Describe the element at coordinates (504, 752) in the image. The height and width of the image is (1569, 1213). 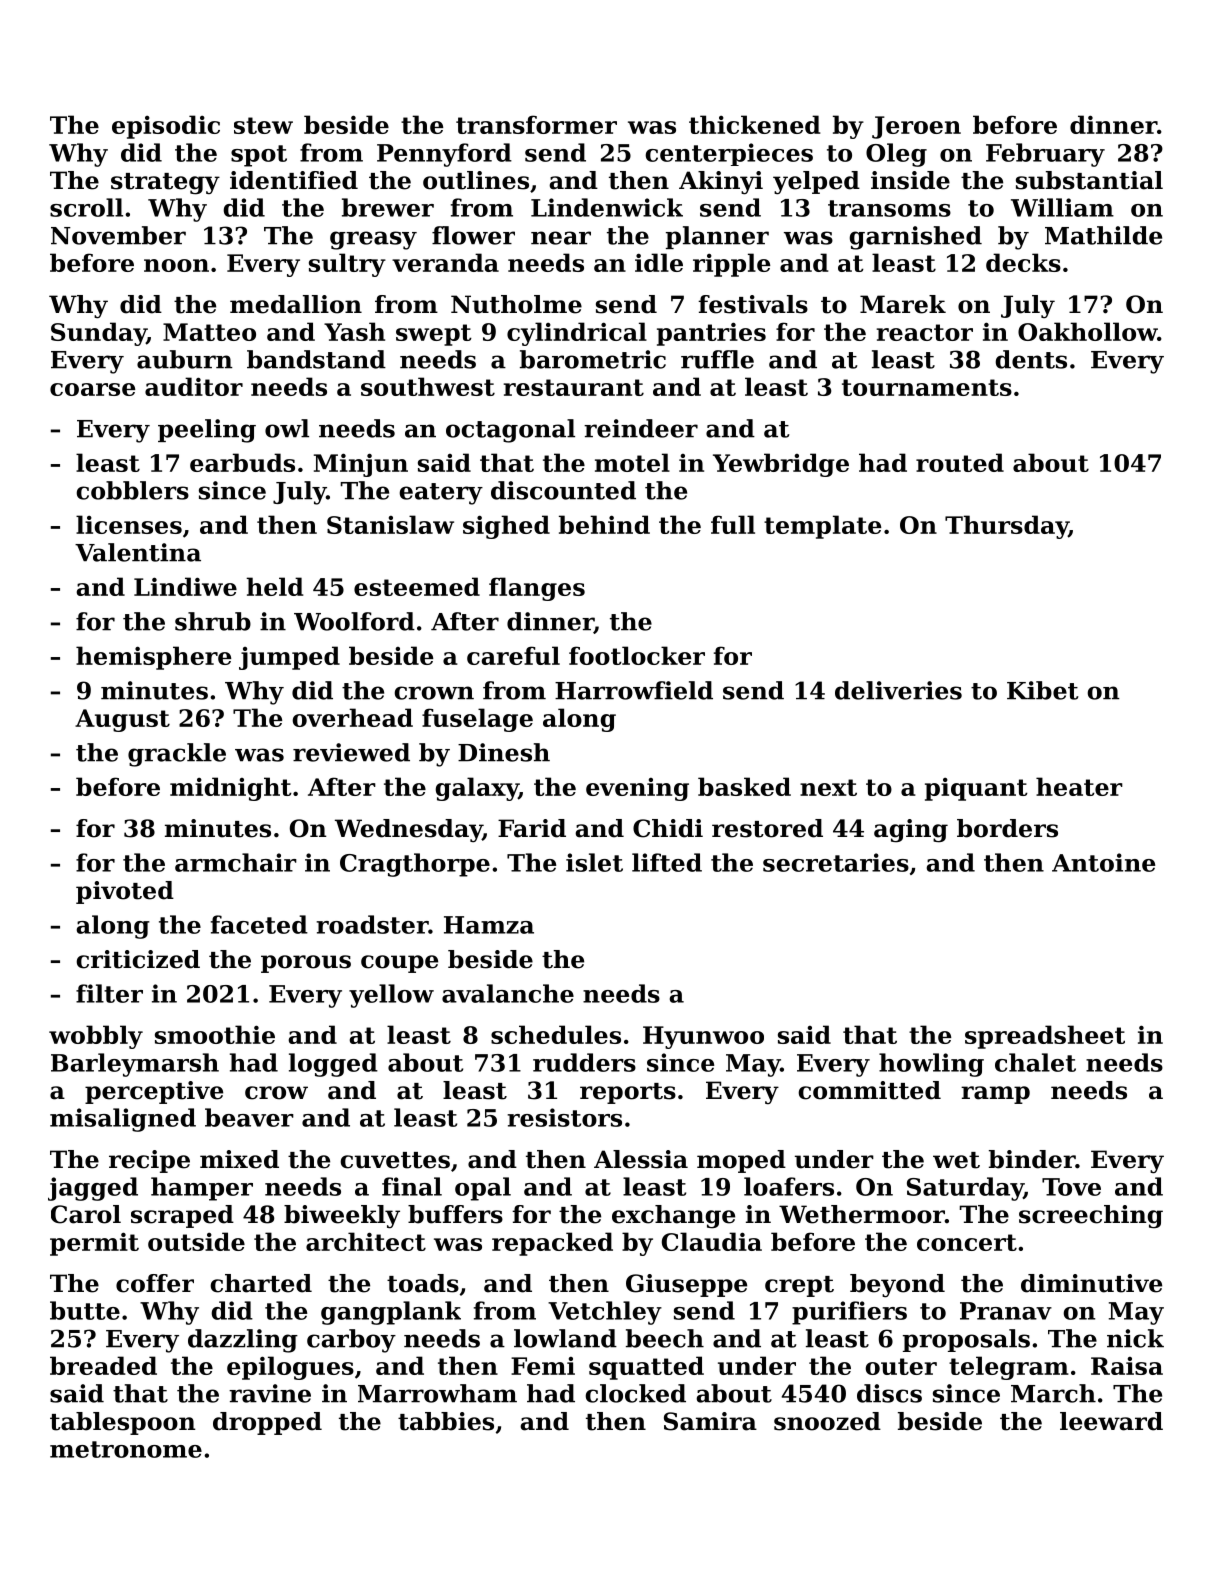
I see `Dinesh` at that location.
